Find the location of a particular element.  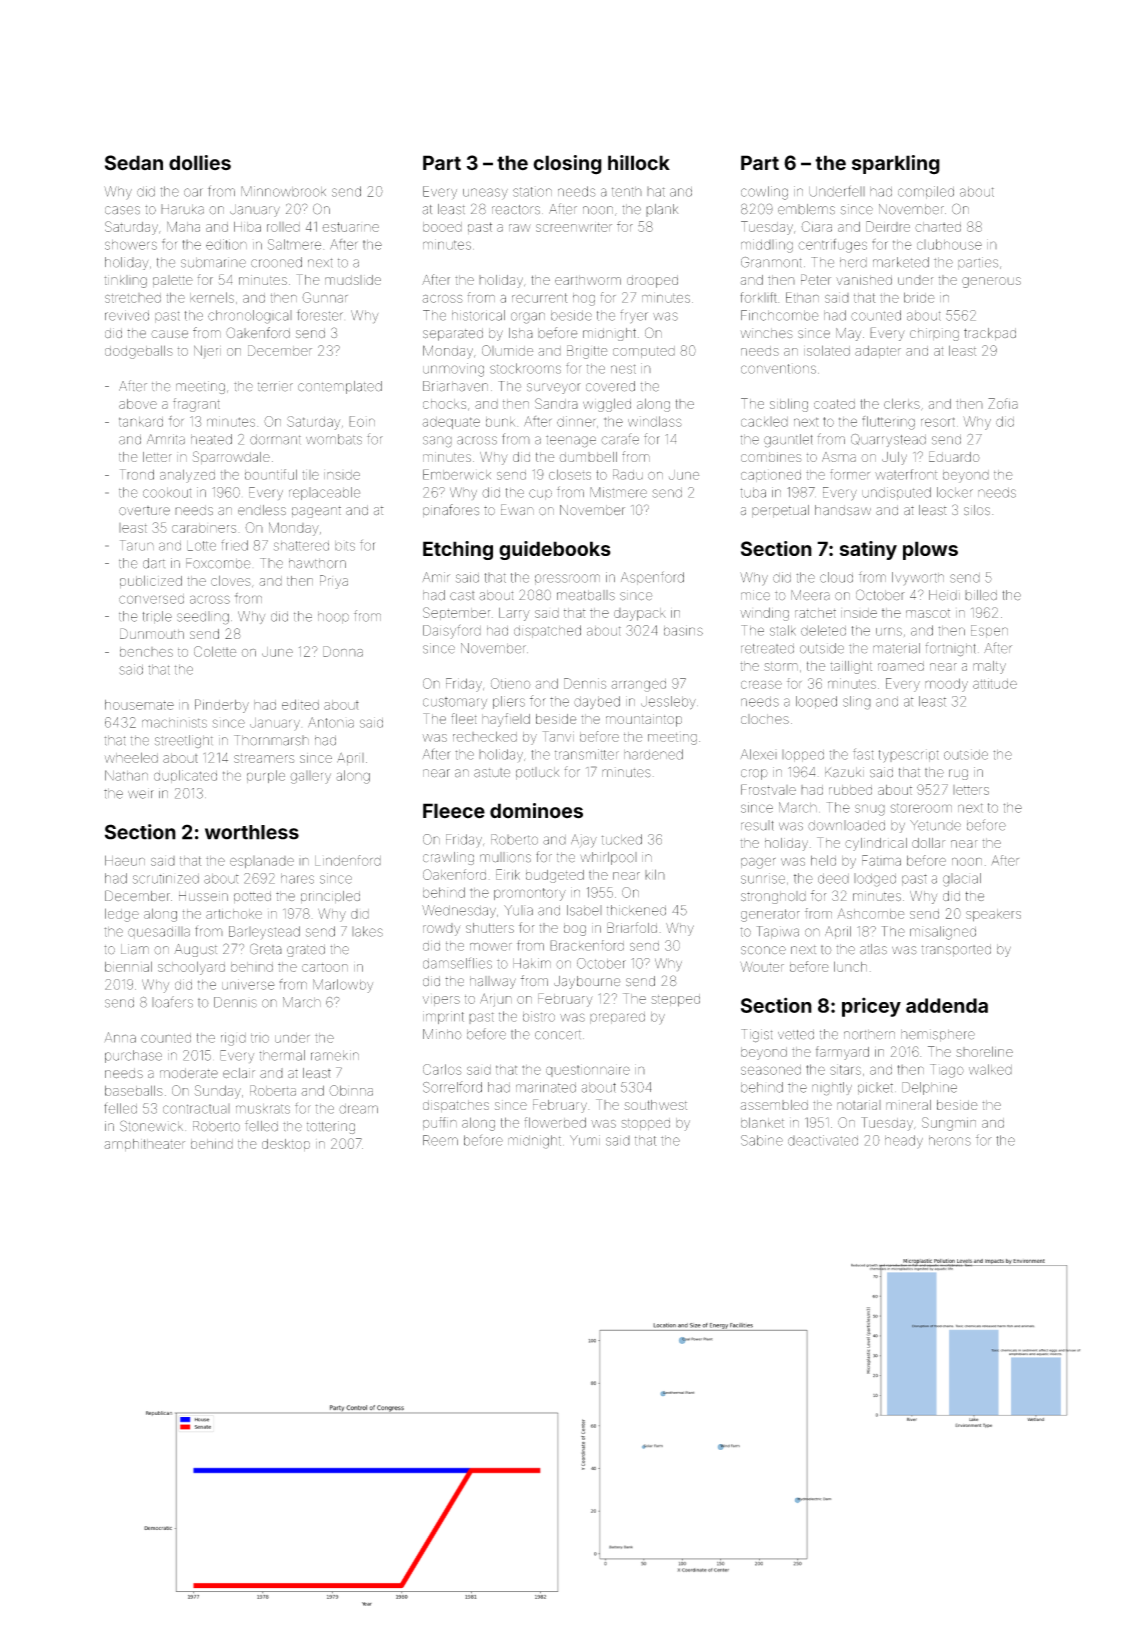

customary is located at coordinates (455, 703).
